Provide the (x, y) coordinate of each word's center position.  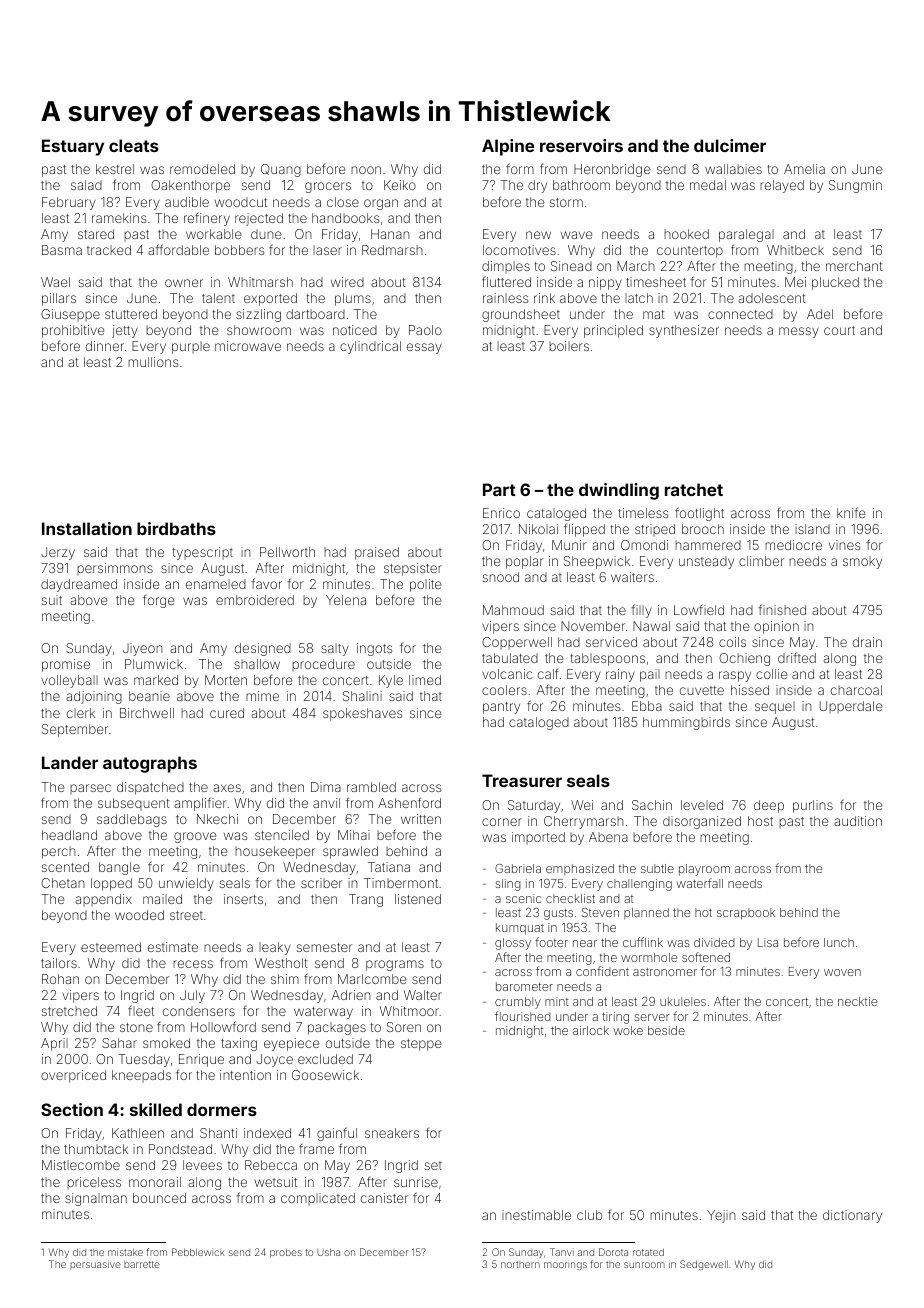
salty (335, 649)
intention (245, 1075)
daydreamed (79, 585)
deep (769, 806)
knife (851, 512)
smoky (862, 562)
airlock (591, 1030)
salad (86, 185)
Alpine (508, 147)
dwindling (619, 491)
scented (65, 867)
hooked (686, 234)
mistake (125, 1252)
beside (666, 1030)
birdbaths (176, 528)
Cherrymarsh (584, 822)
